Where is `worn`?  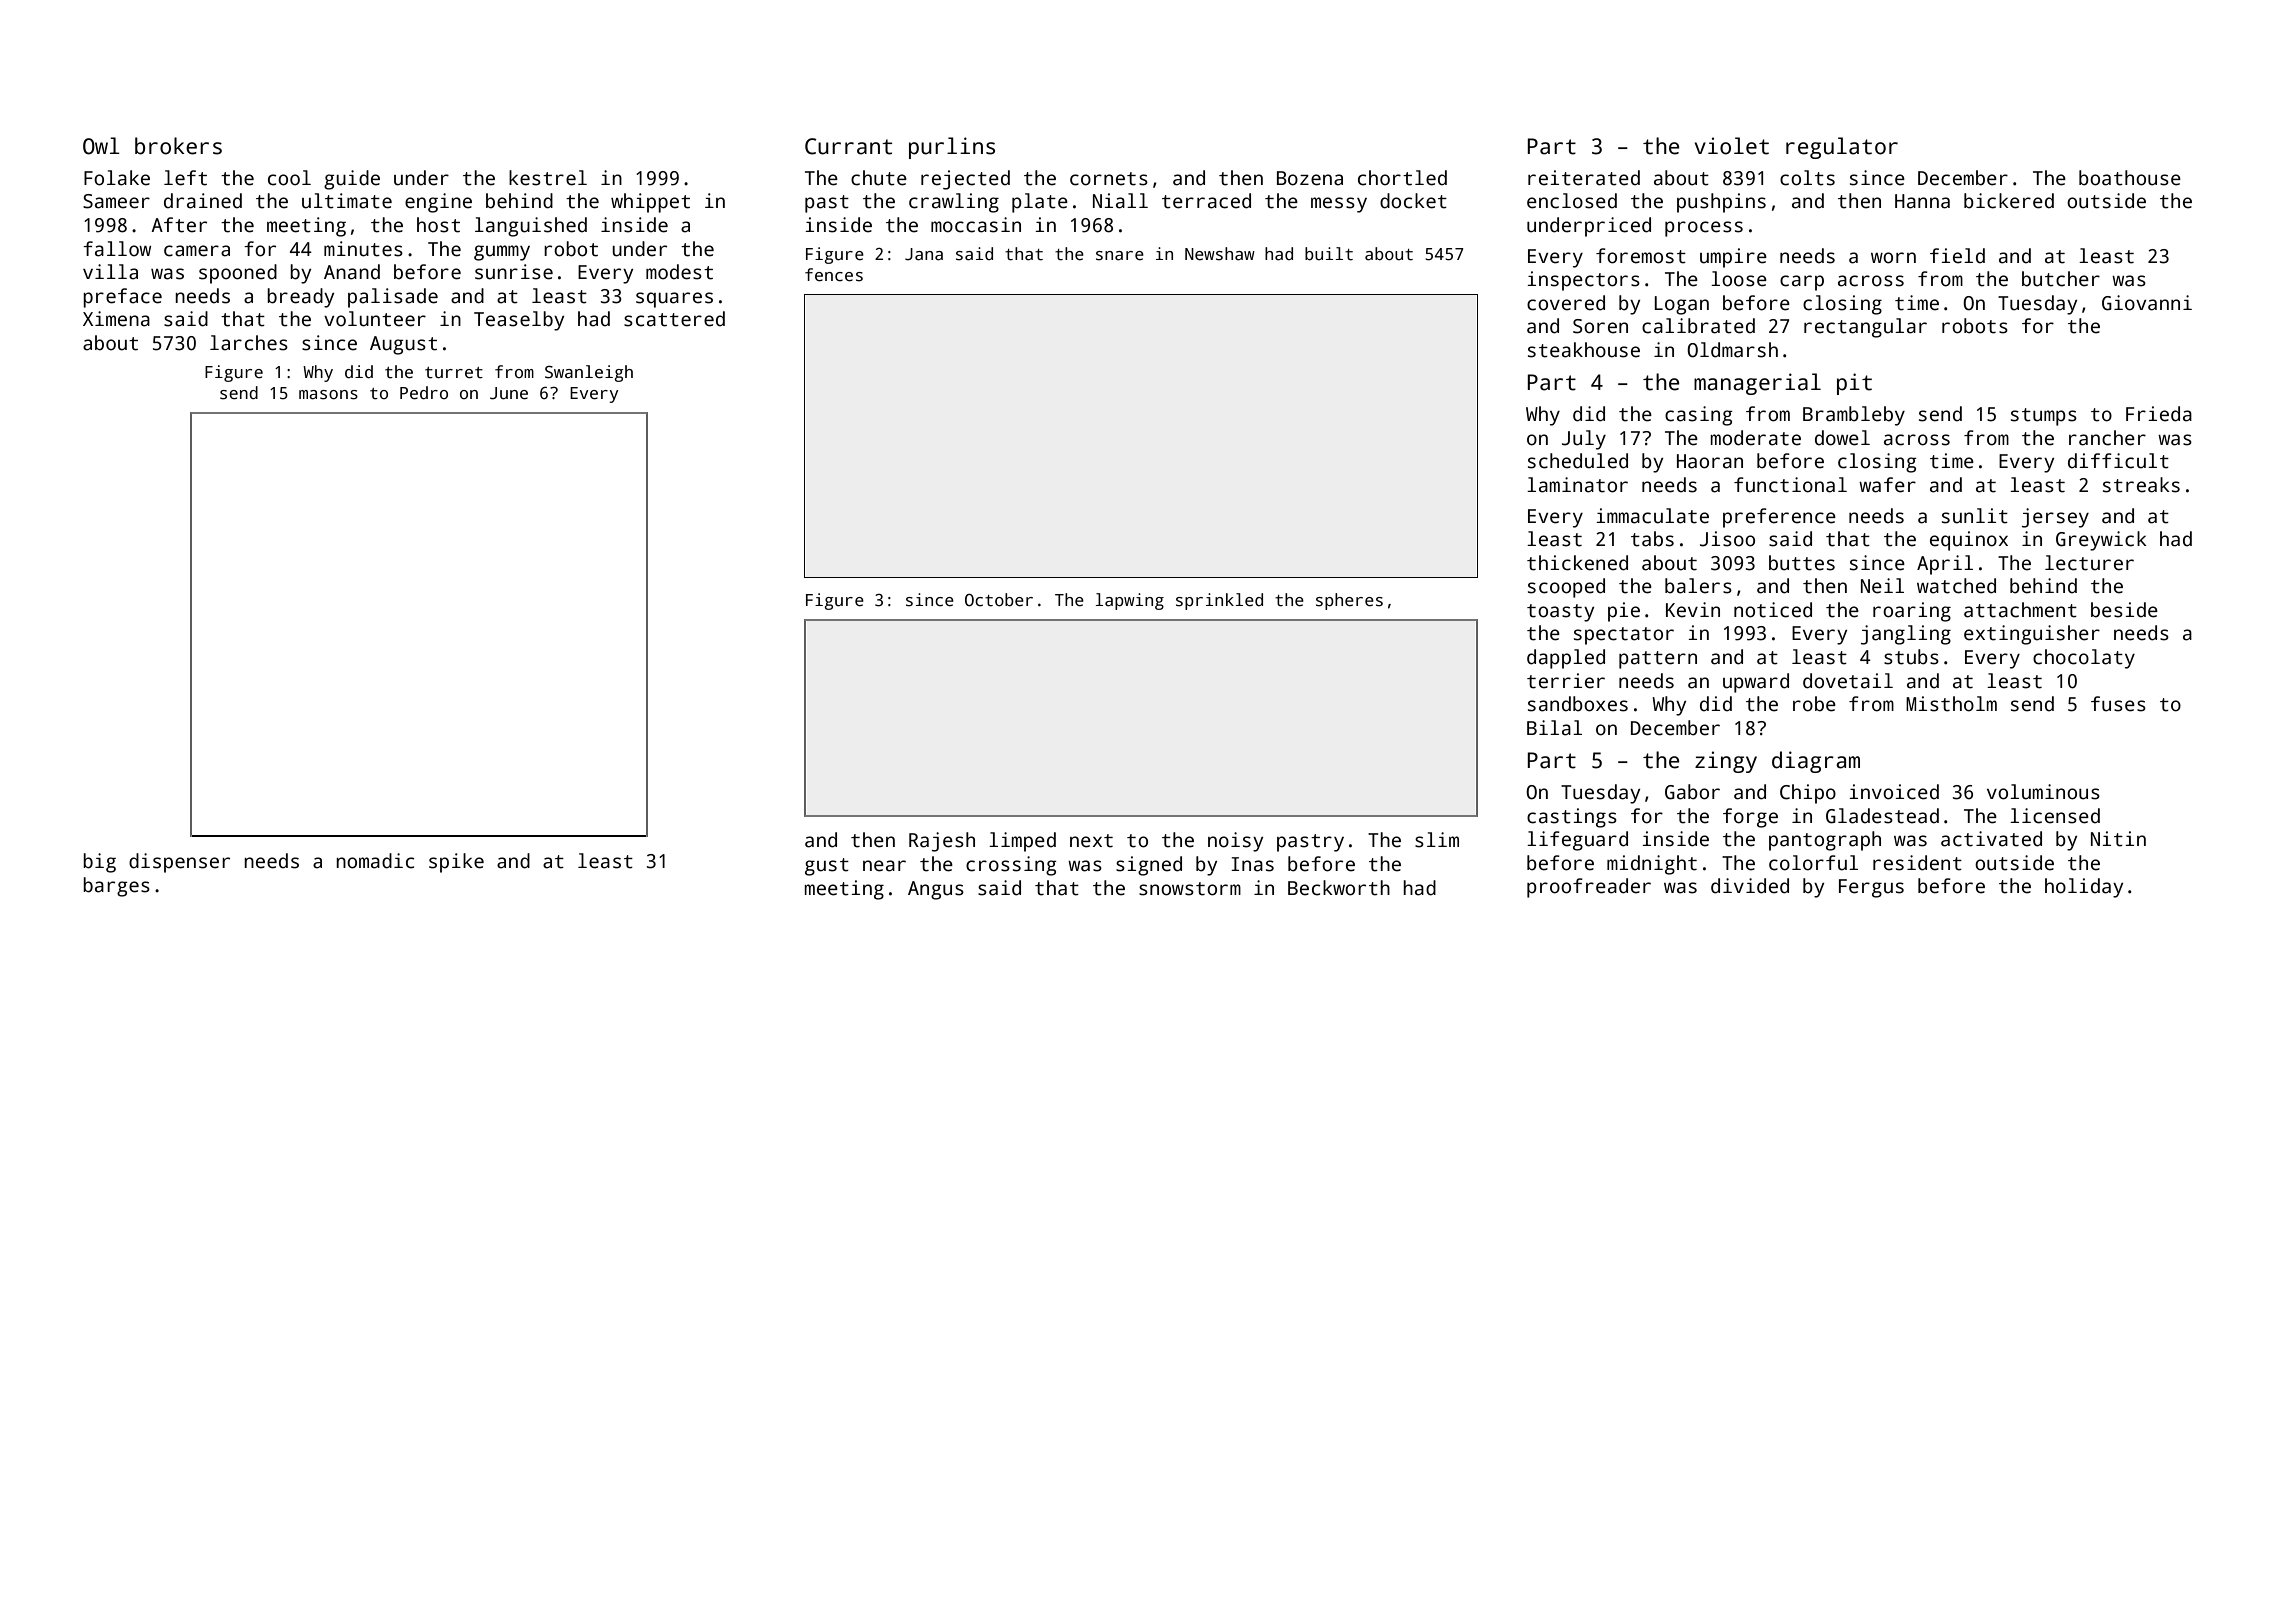 worn is located at coordinates (1893, 258).
